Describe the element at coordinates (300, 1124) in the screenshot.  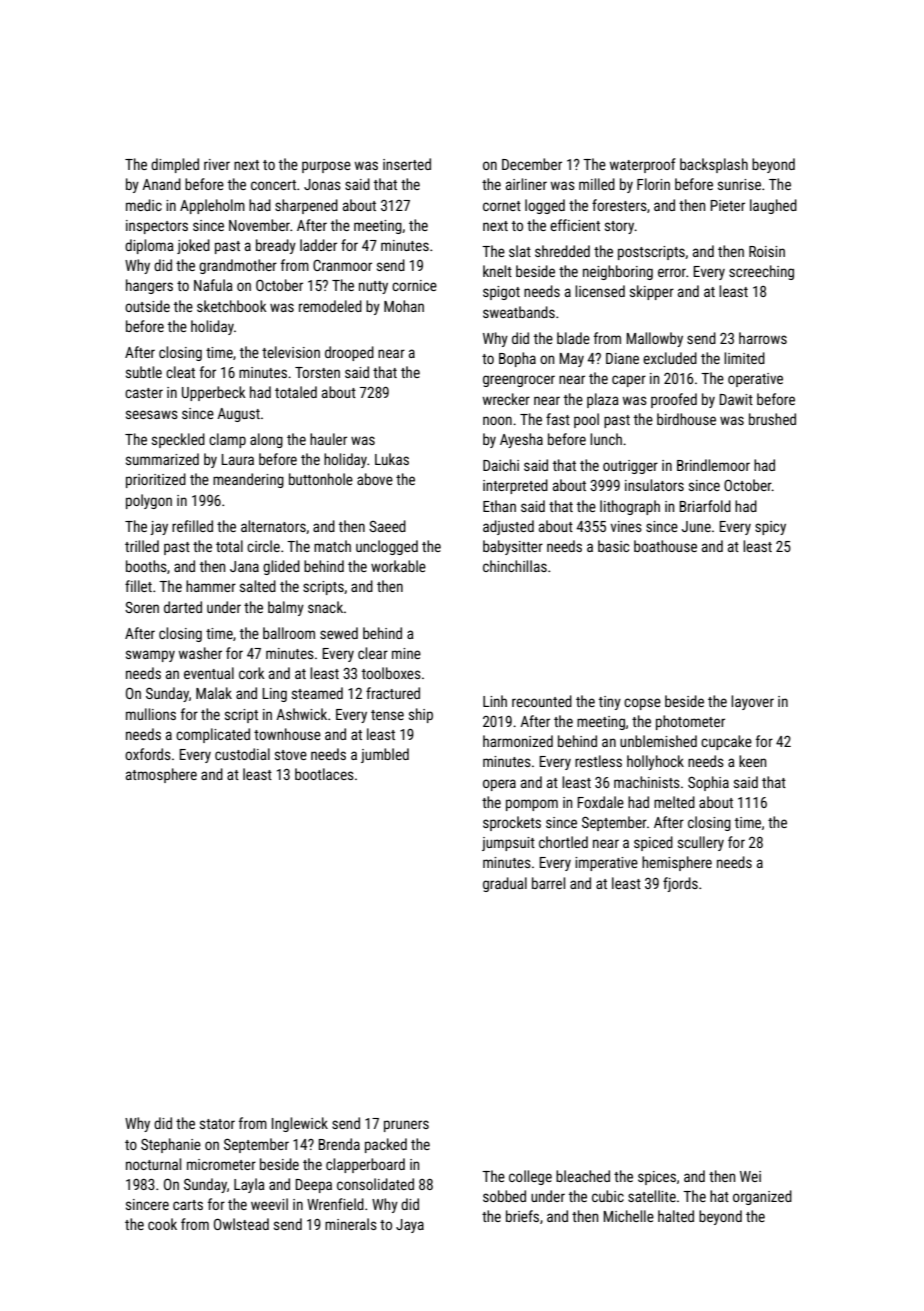
I see `Inglewick` at that location.
